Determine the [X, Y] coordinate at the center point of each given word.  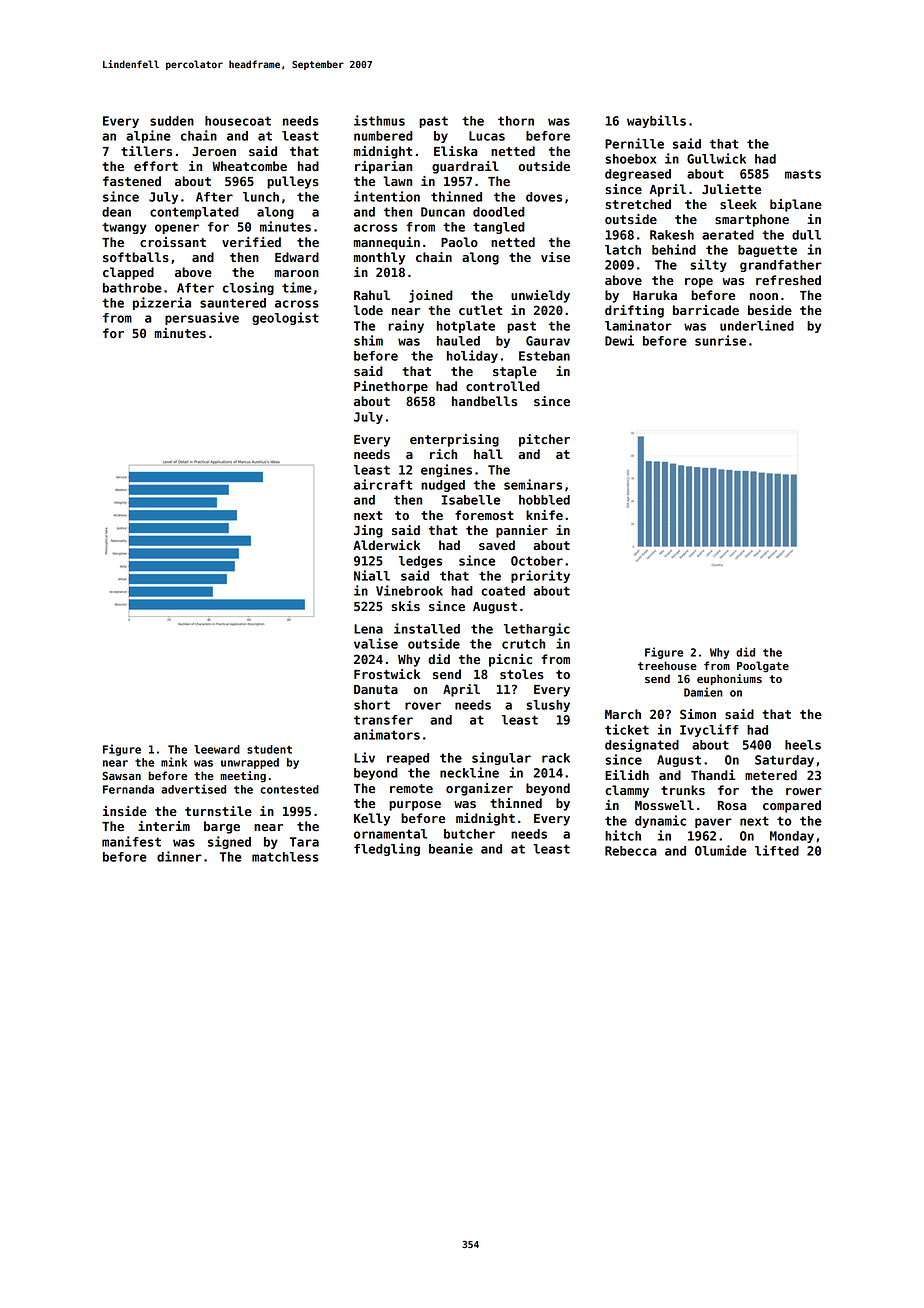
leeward [217, 749]
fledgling [387, 849]
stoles [522, 674]
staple [515, 372]
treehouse [667, 665]
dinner [179, 856]
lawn [397, 181]
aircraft [383, 484]
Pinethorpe [391, 387]
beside [770, 310]
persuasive [202, 318]
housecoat [238, 121]
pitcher [544, 440]
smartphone [752, 220]
